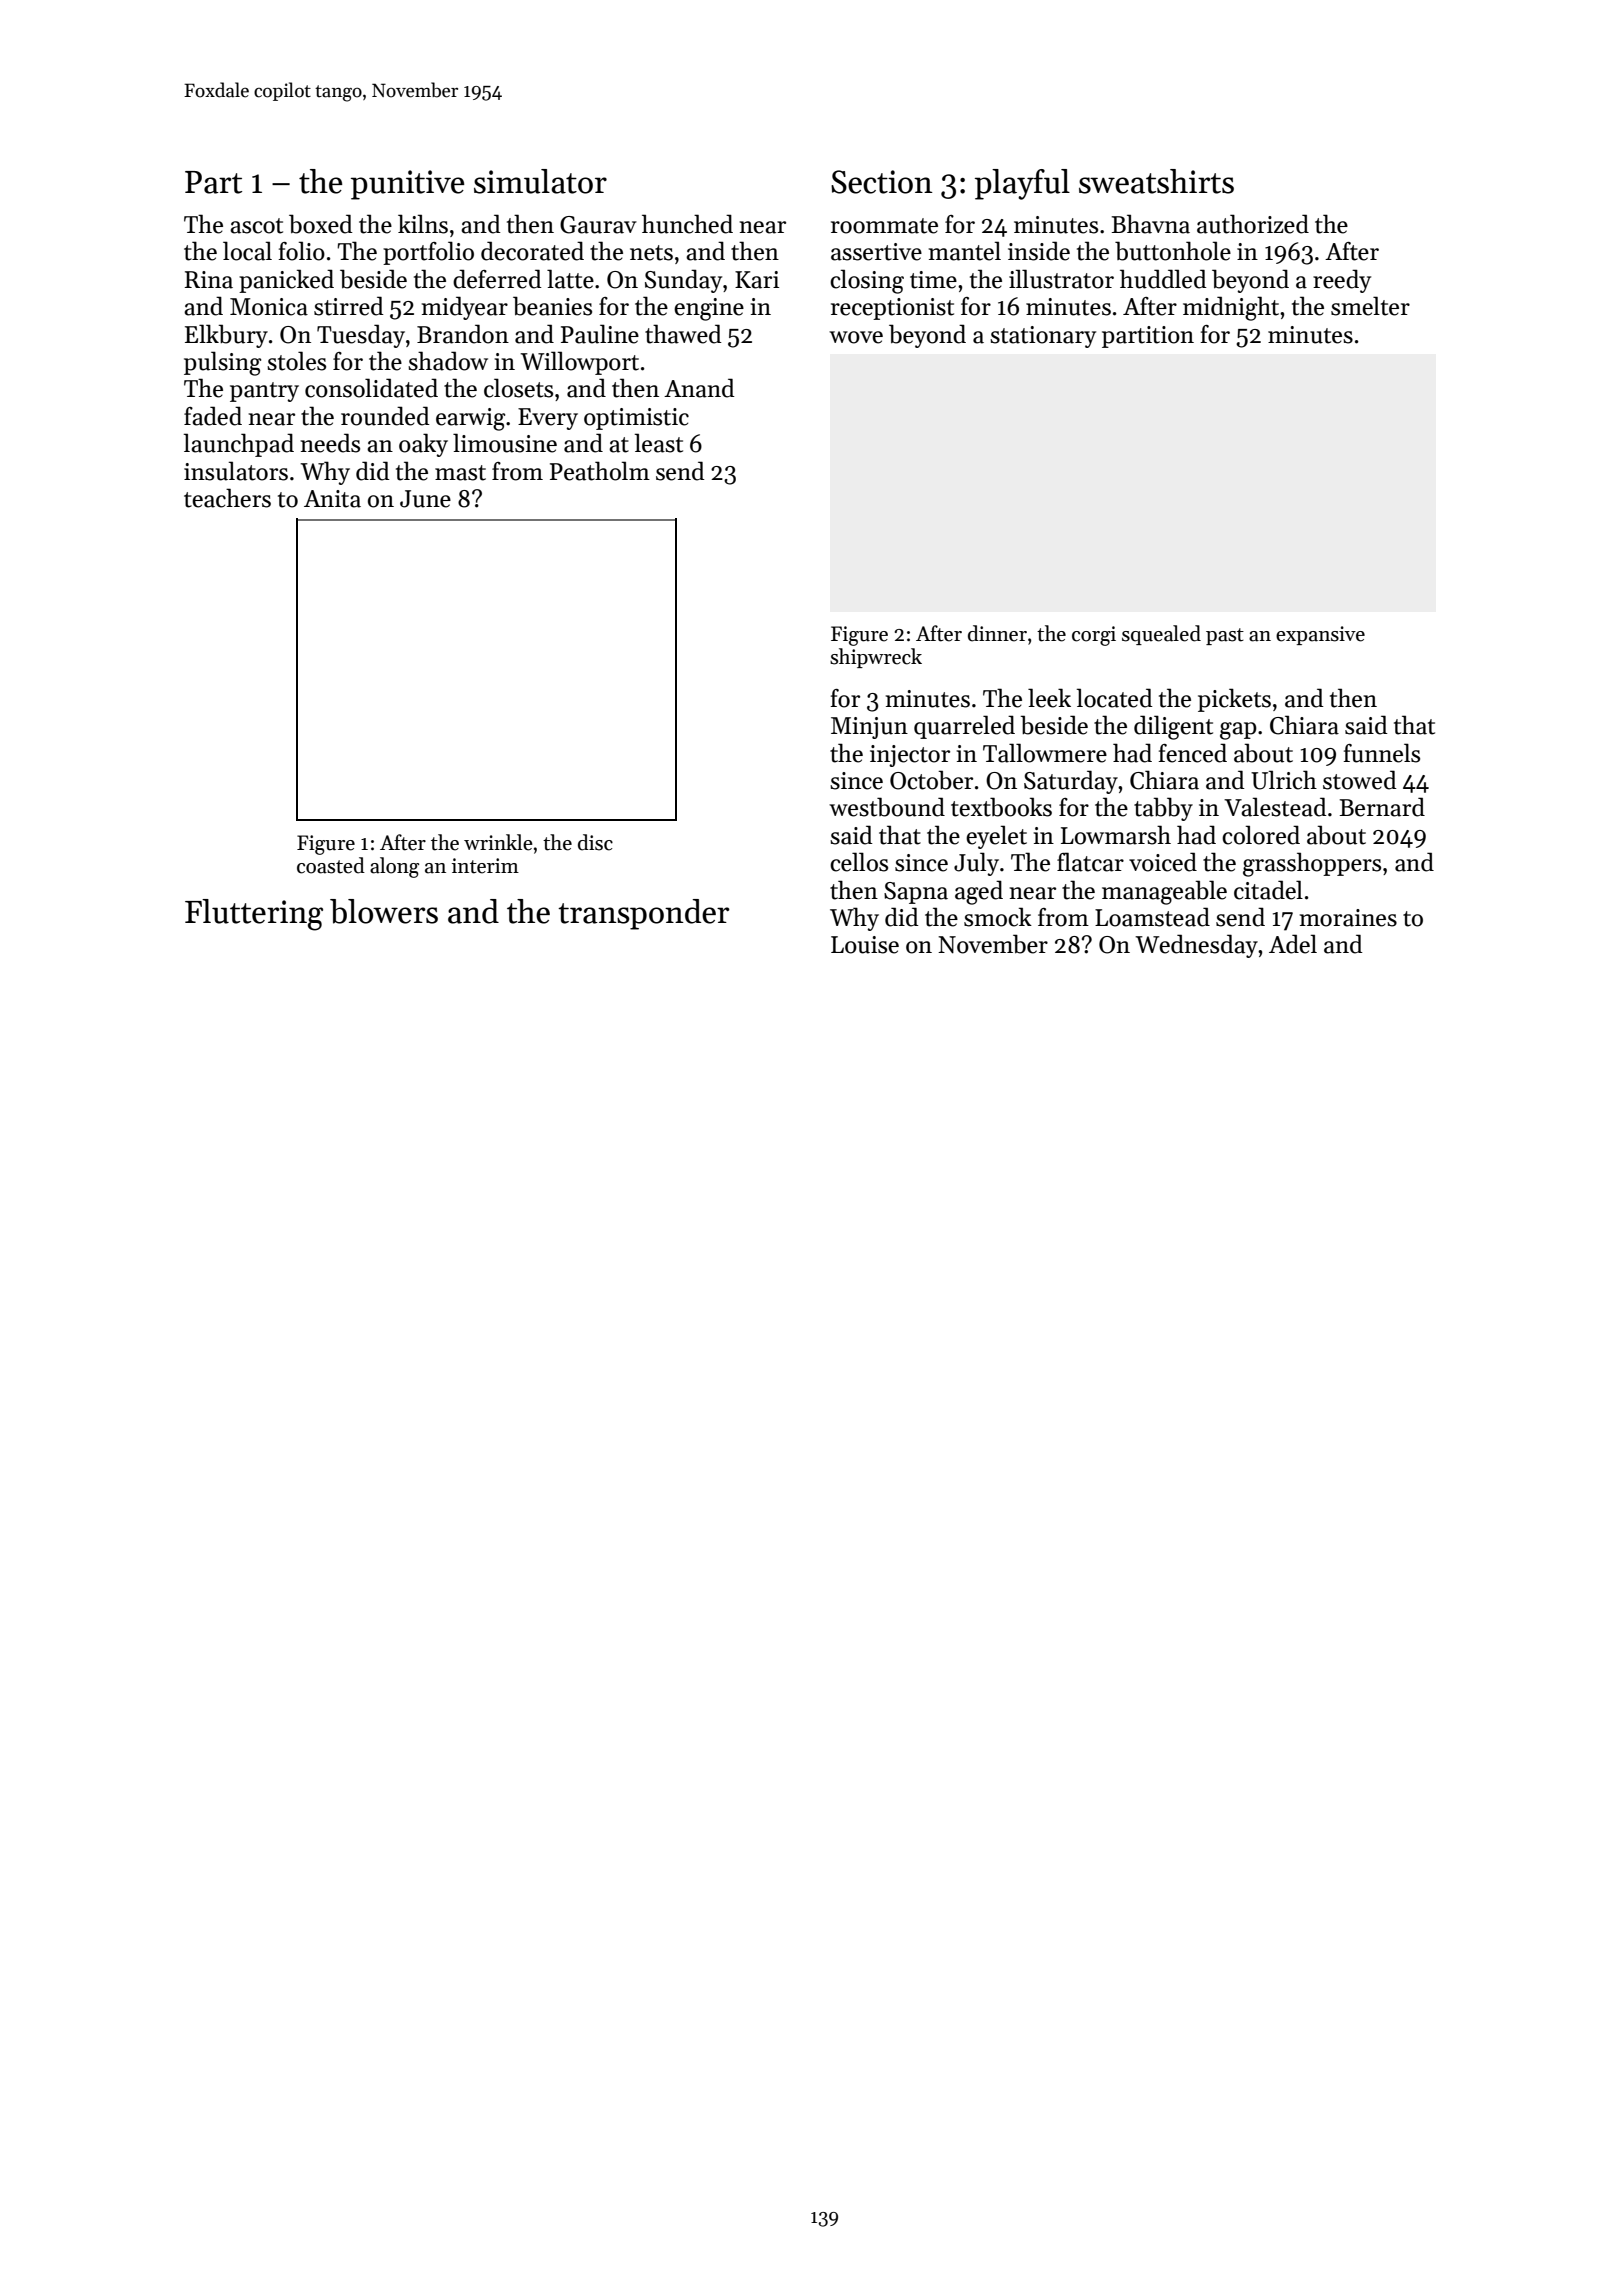 The width and height of the screenshot is (1620, 2292). What do you see at coordinates (856, 337) in the screenshot?
I see `wove` at bounding box center [856, 337].
